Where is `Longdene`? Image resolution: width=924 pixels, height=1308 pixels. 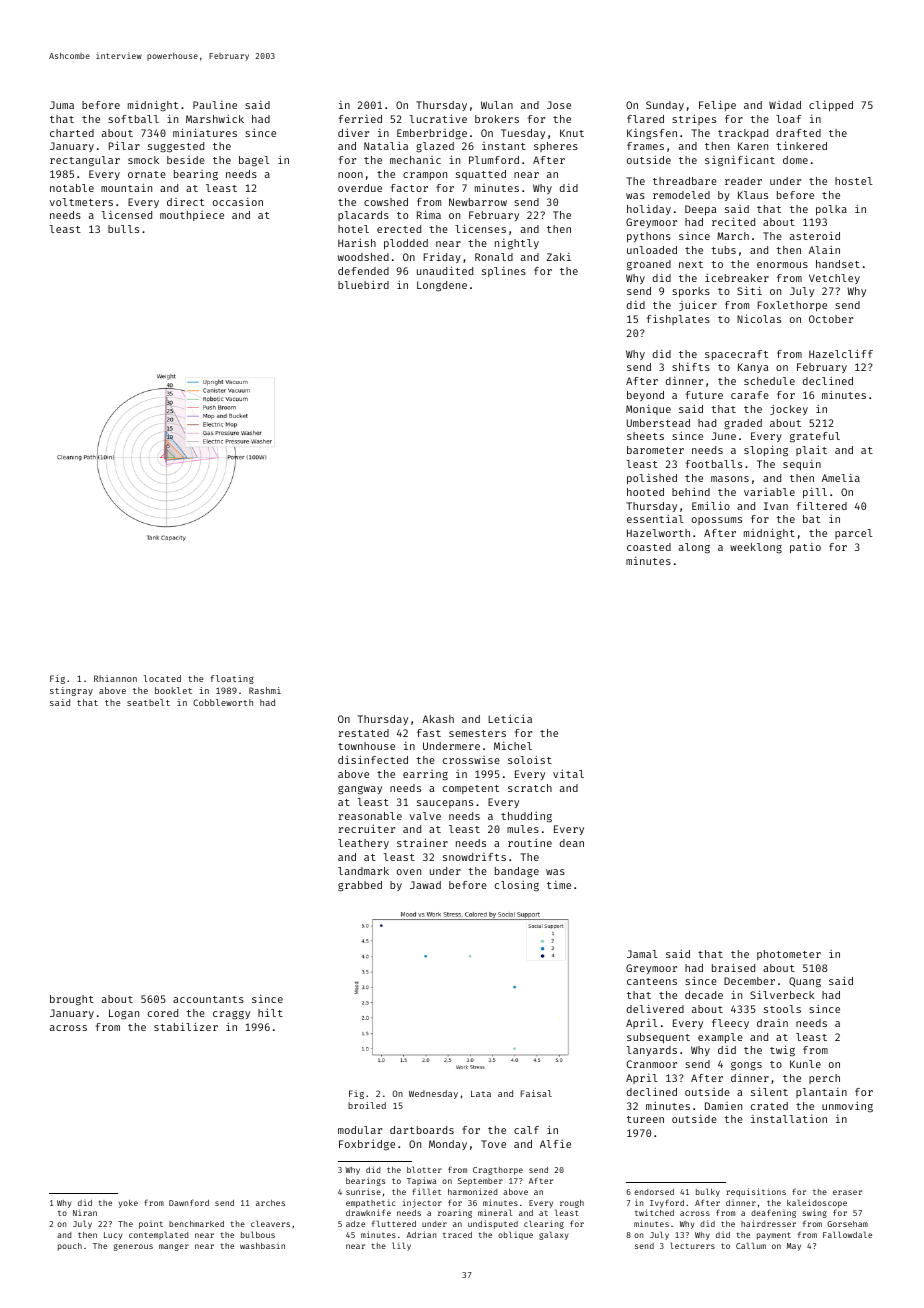 Longdene is located at coordinates (442, 286).
